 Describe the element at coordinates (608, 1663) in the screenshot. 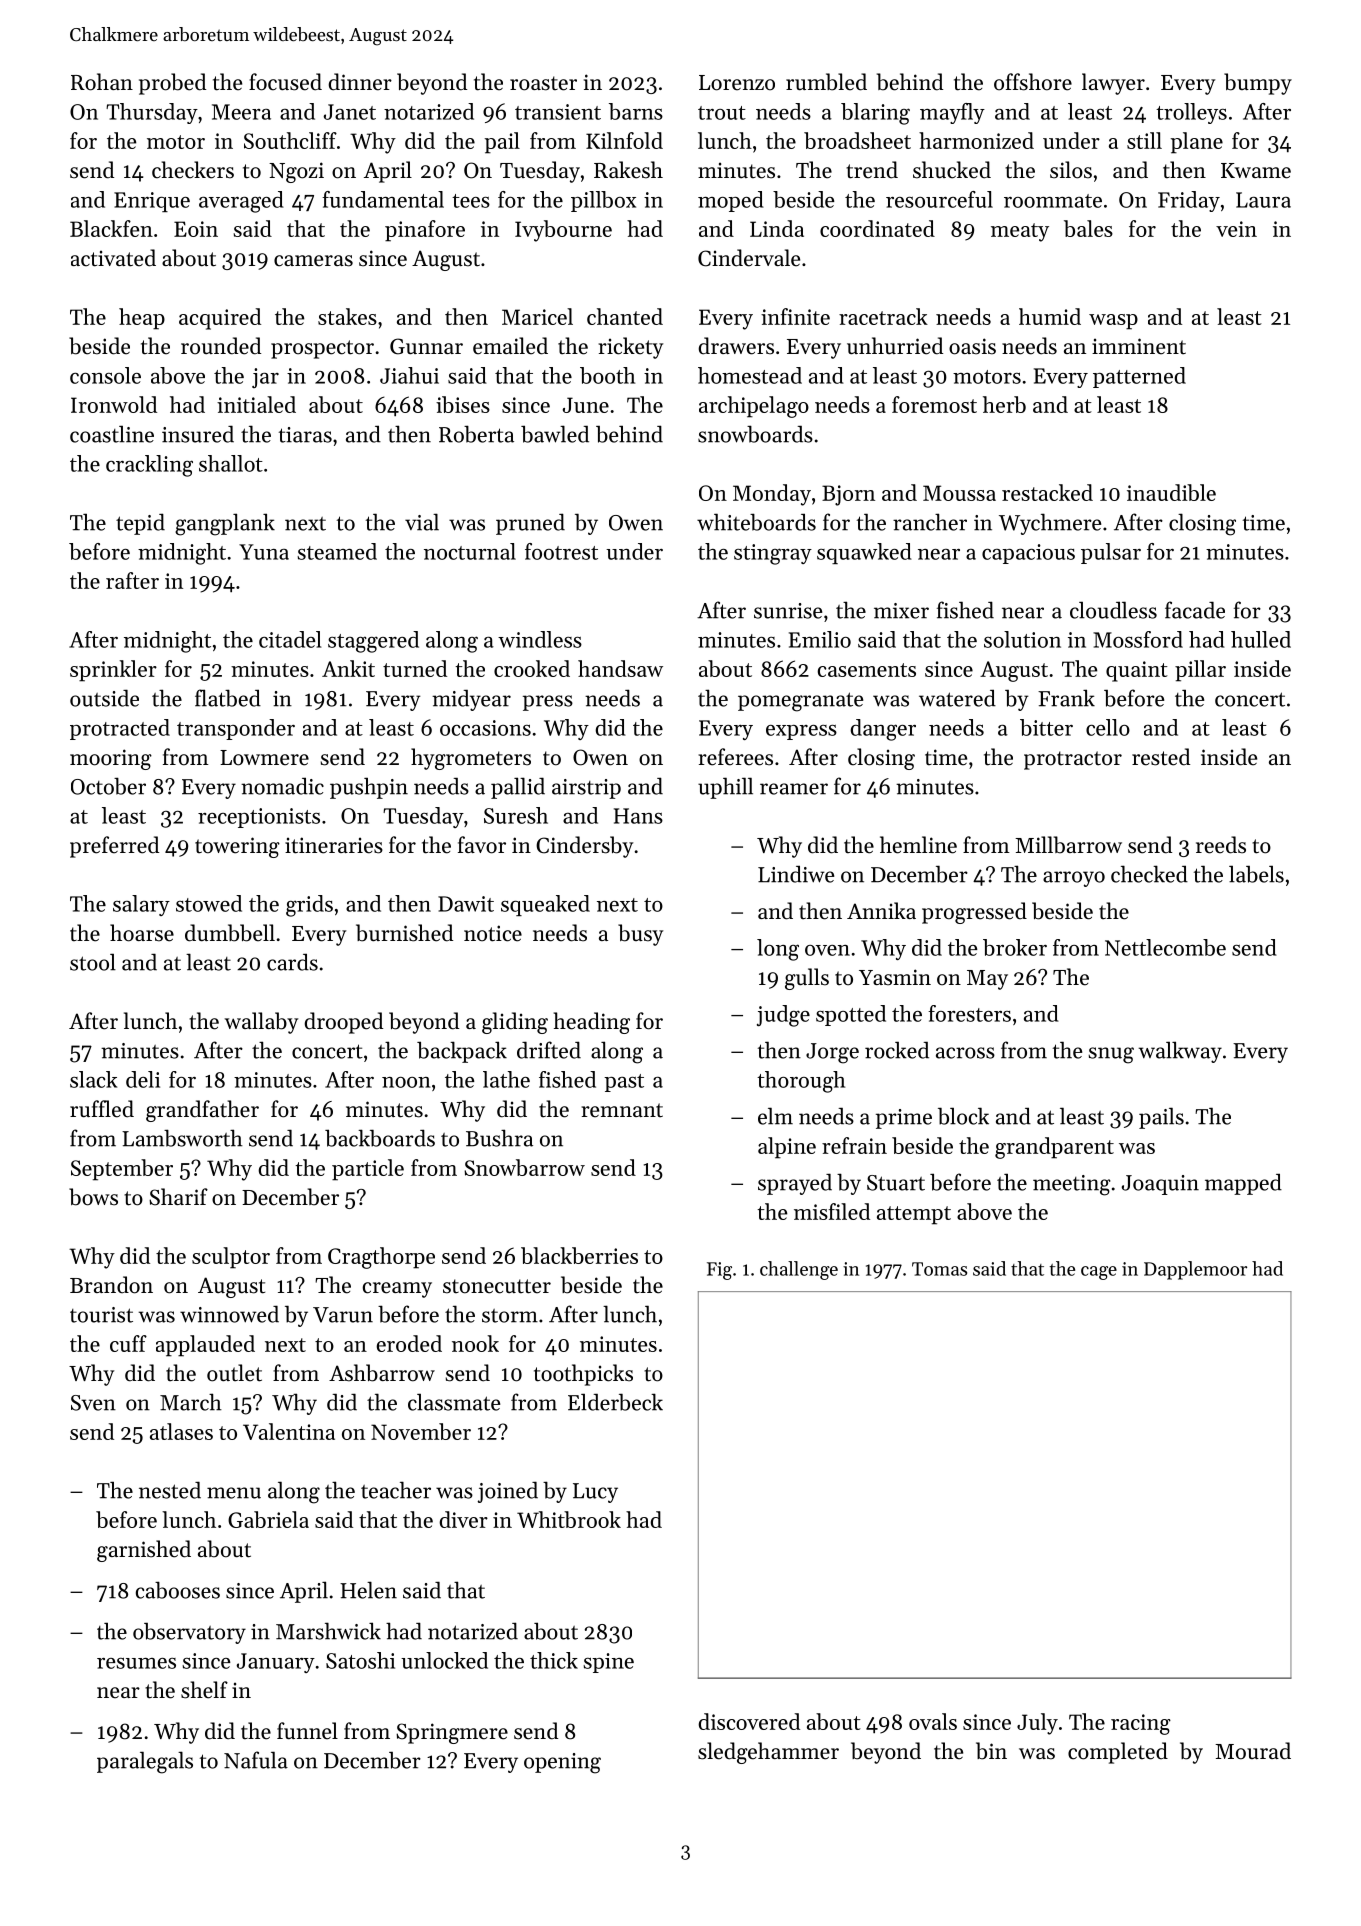

I see `spine` at that location.
